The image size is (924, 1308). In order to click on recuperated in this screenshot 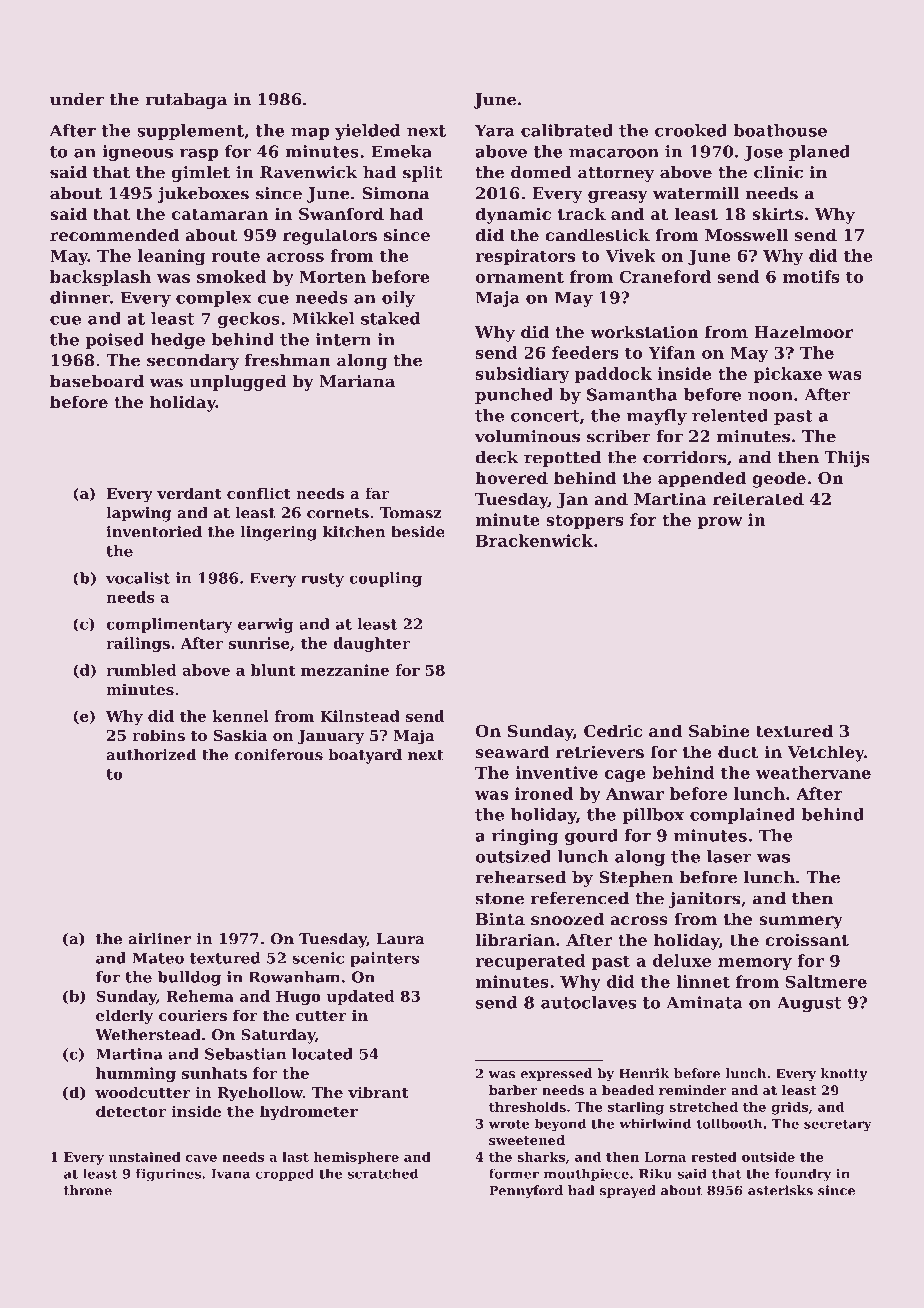, I will do `click(530, 962)`.
